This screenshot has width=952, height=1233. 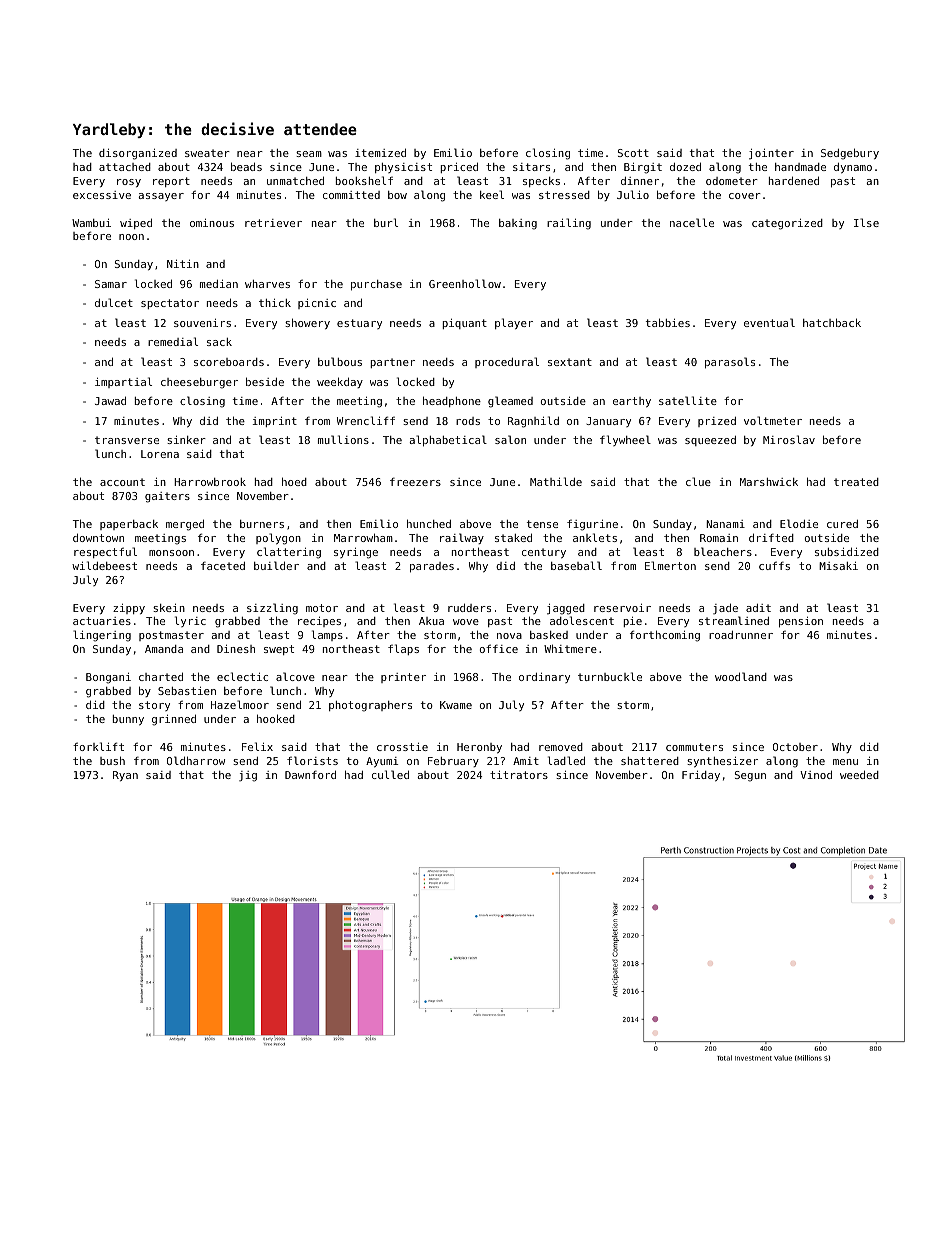 I want to click on Scott, so click(x=633, y=153).
